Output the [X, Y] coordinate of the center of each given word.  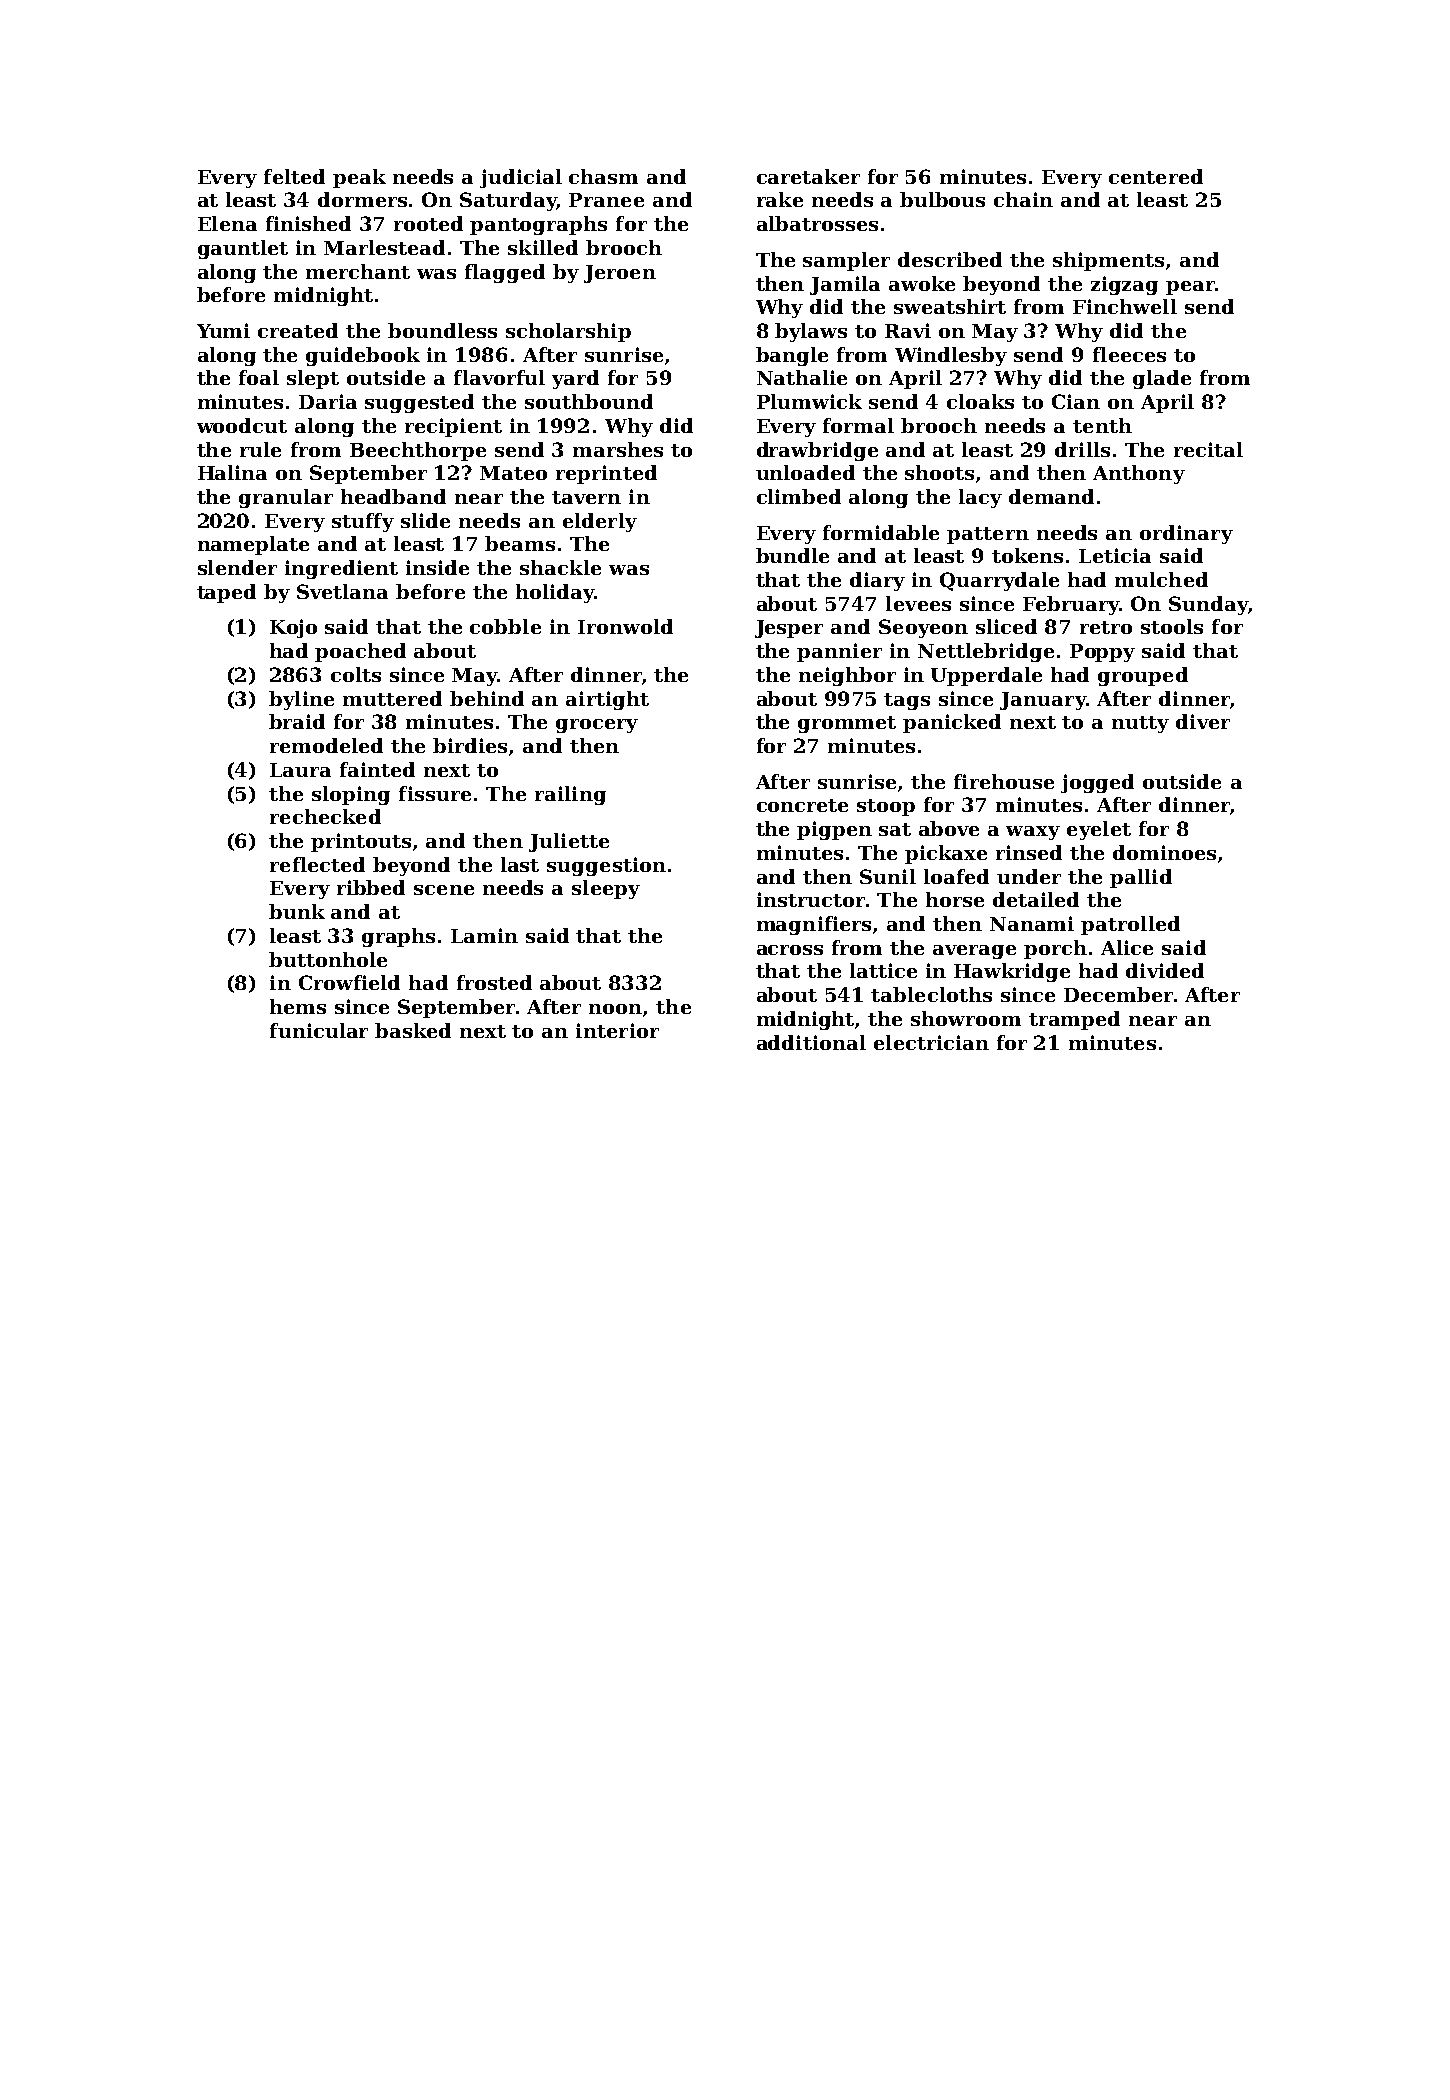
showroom [966, 1018]
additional [811, 1042]
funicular [319, 1030]
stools [1172, 626]
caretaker [808, 176]
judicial [521, 178]
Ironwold [625, 626]
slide [425, 520]
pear [1190, 288]
